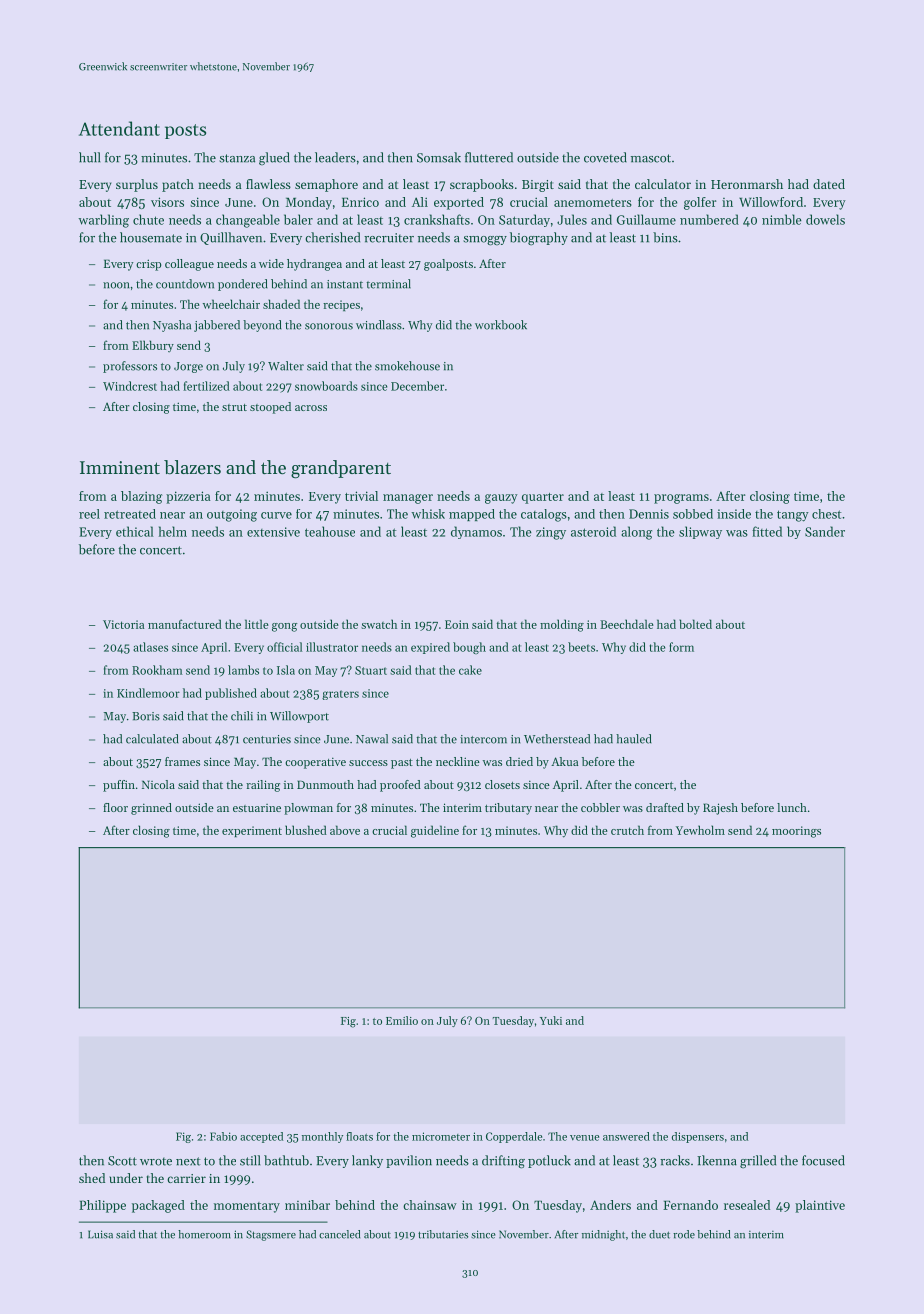  I want to click on Attendant, so click(119, 128).
